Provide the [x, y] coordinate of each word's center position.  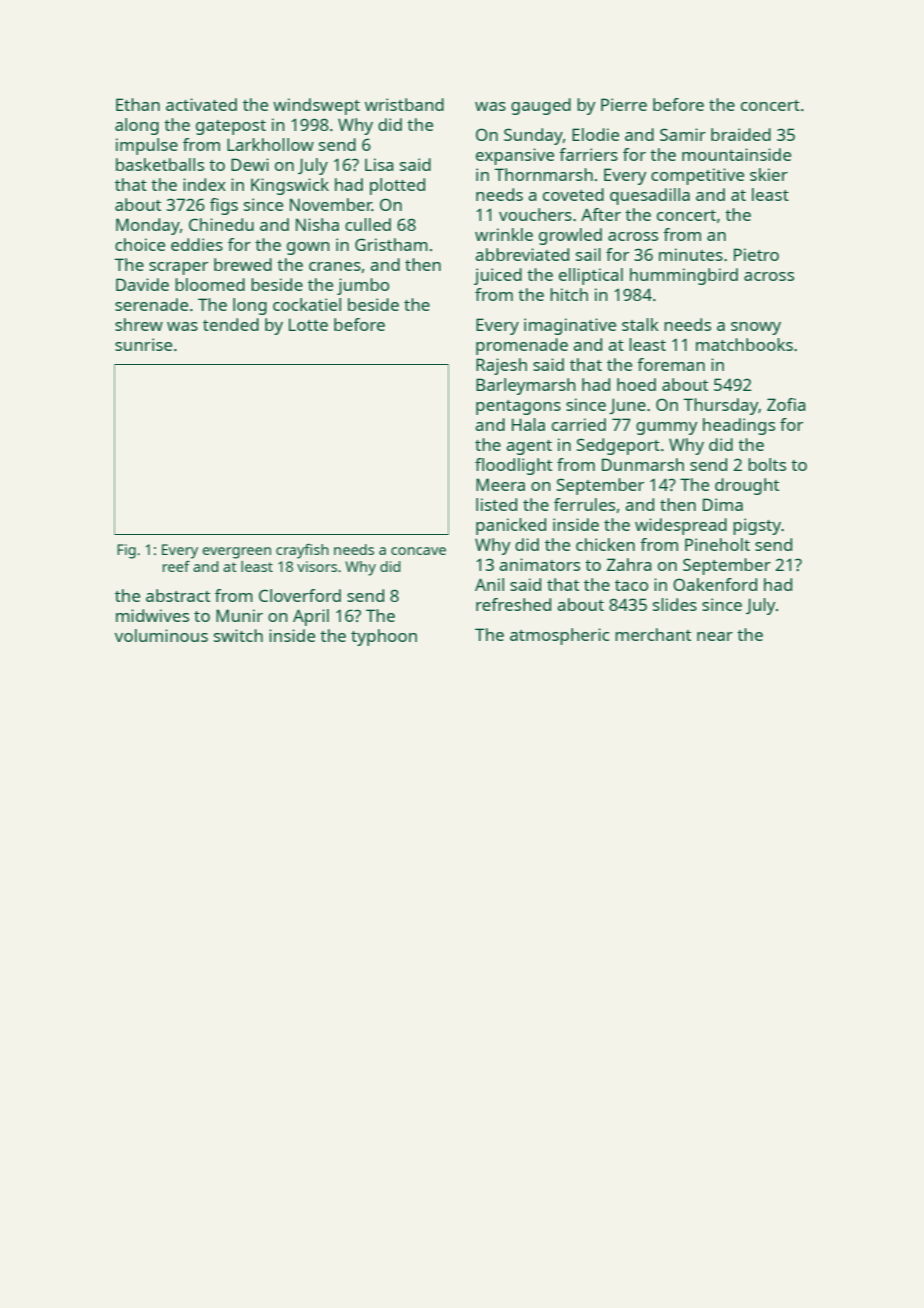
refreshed [513, 604]
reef [176, 566]
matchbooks [744, 344]
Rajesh [501, 366]
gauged [541, 106]
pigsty [757, 526]
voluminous [161, 635]
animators [539, 564]
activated [201, 104]
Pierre [624, 104]
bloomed [210, 284]
